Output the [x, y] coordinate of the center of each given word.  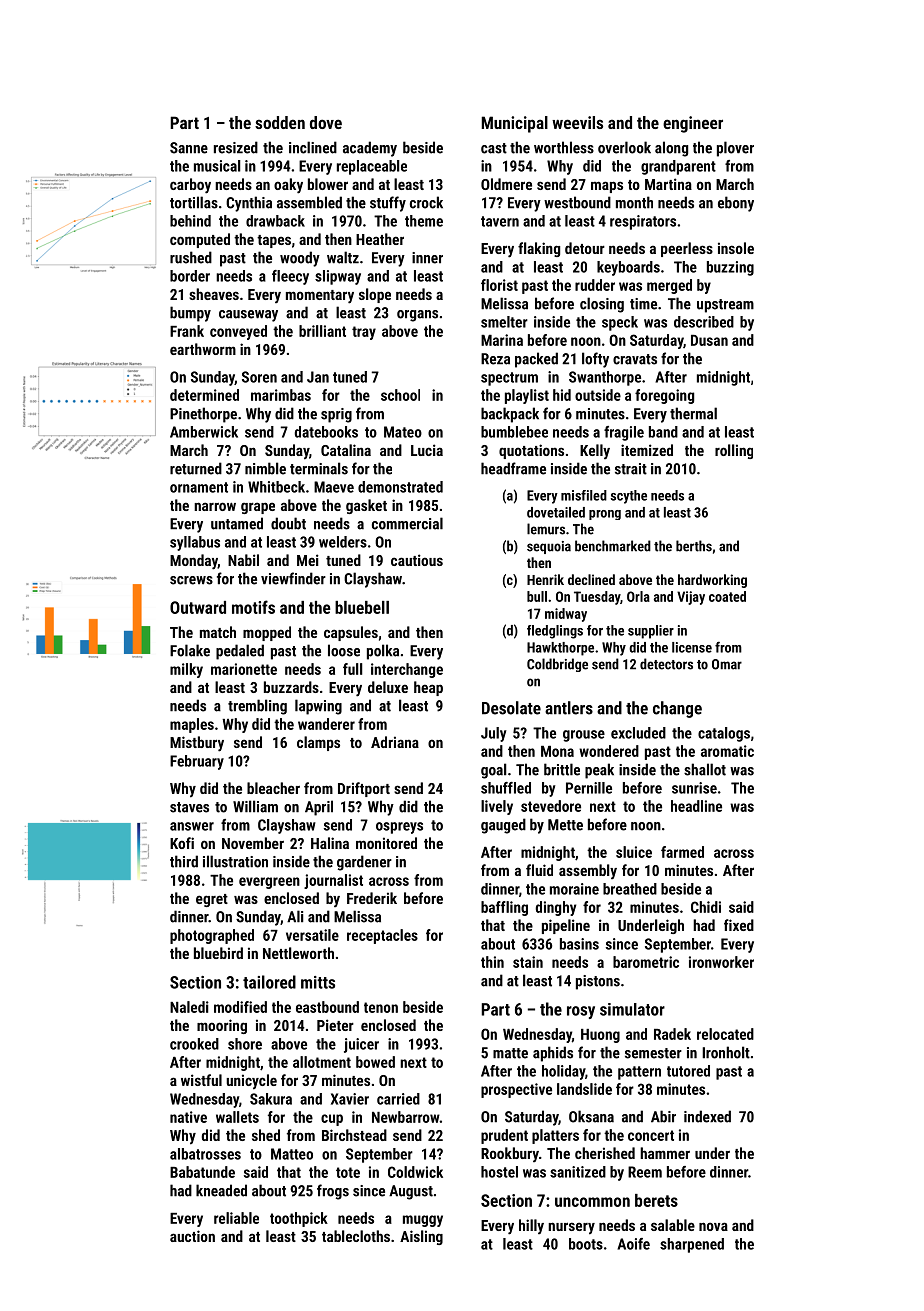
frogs [333, 1192]
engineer [693, 124]
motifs [253, 607]
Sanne [189, 148]
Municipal [514, 124]
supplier [651, 632]
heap [428, 688]
